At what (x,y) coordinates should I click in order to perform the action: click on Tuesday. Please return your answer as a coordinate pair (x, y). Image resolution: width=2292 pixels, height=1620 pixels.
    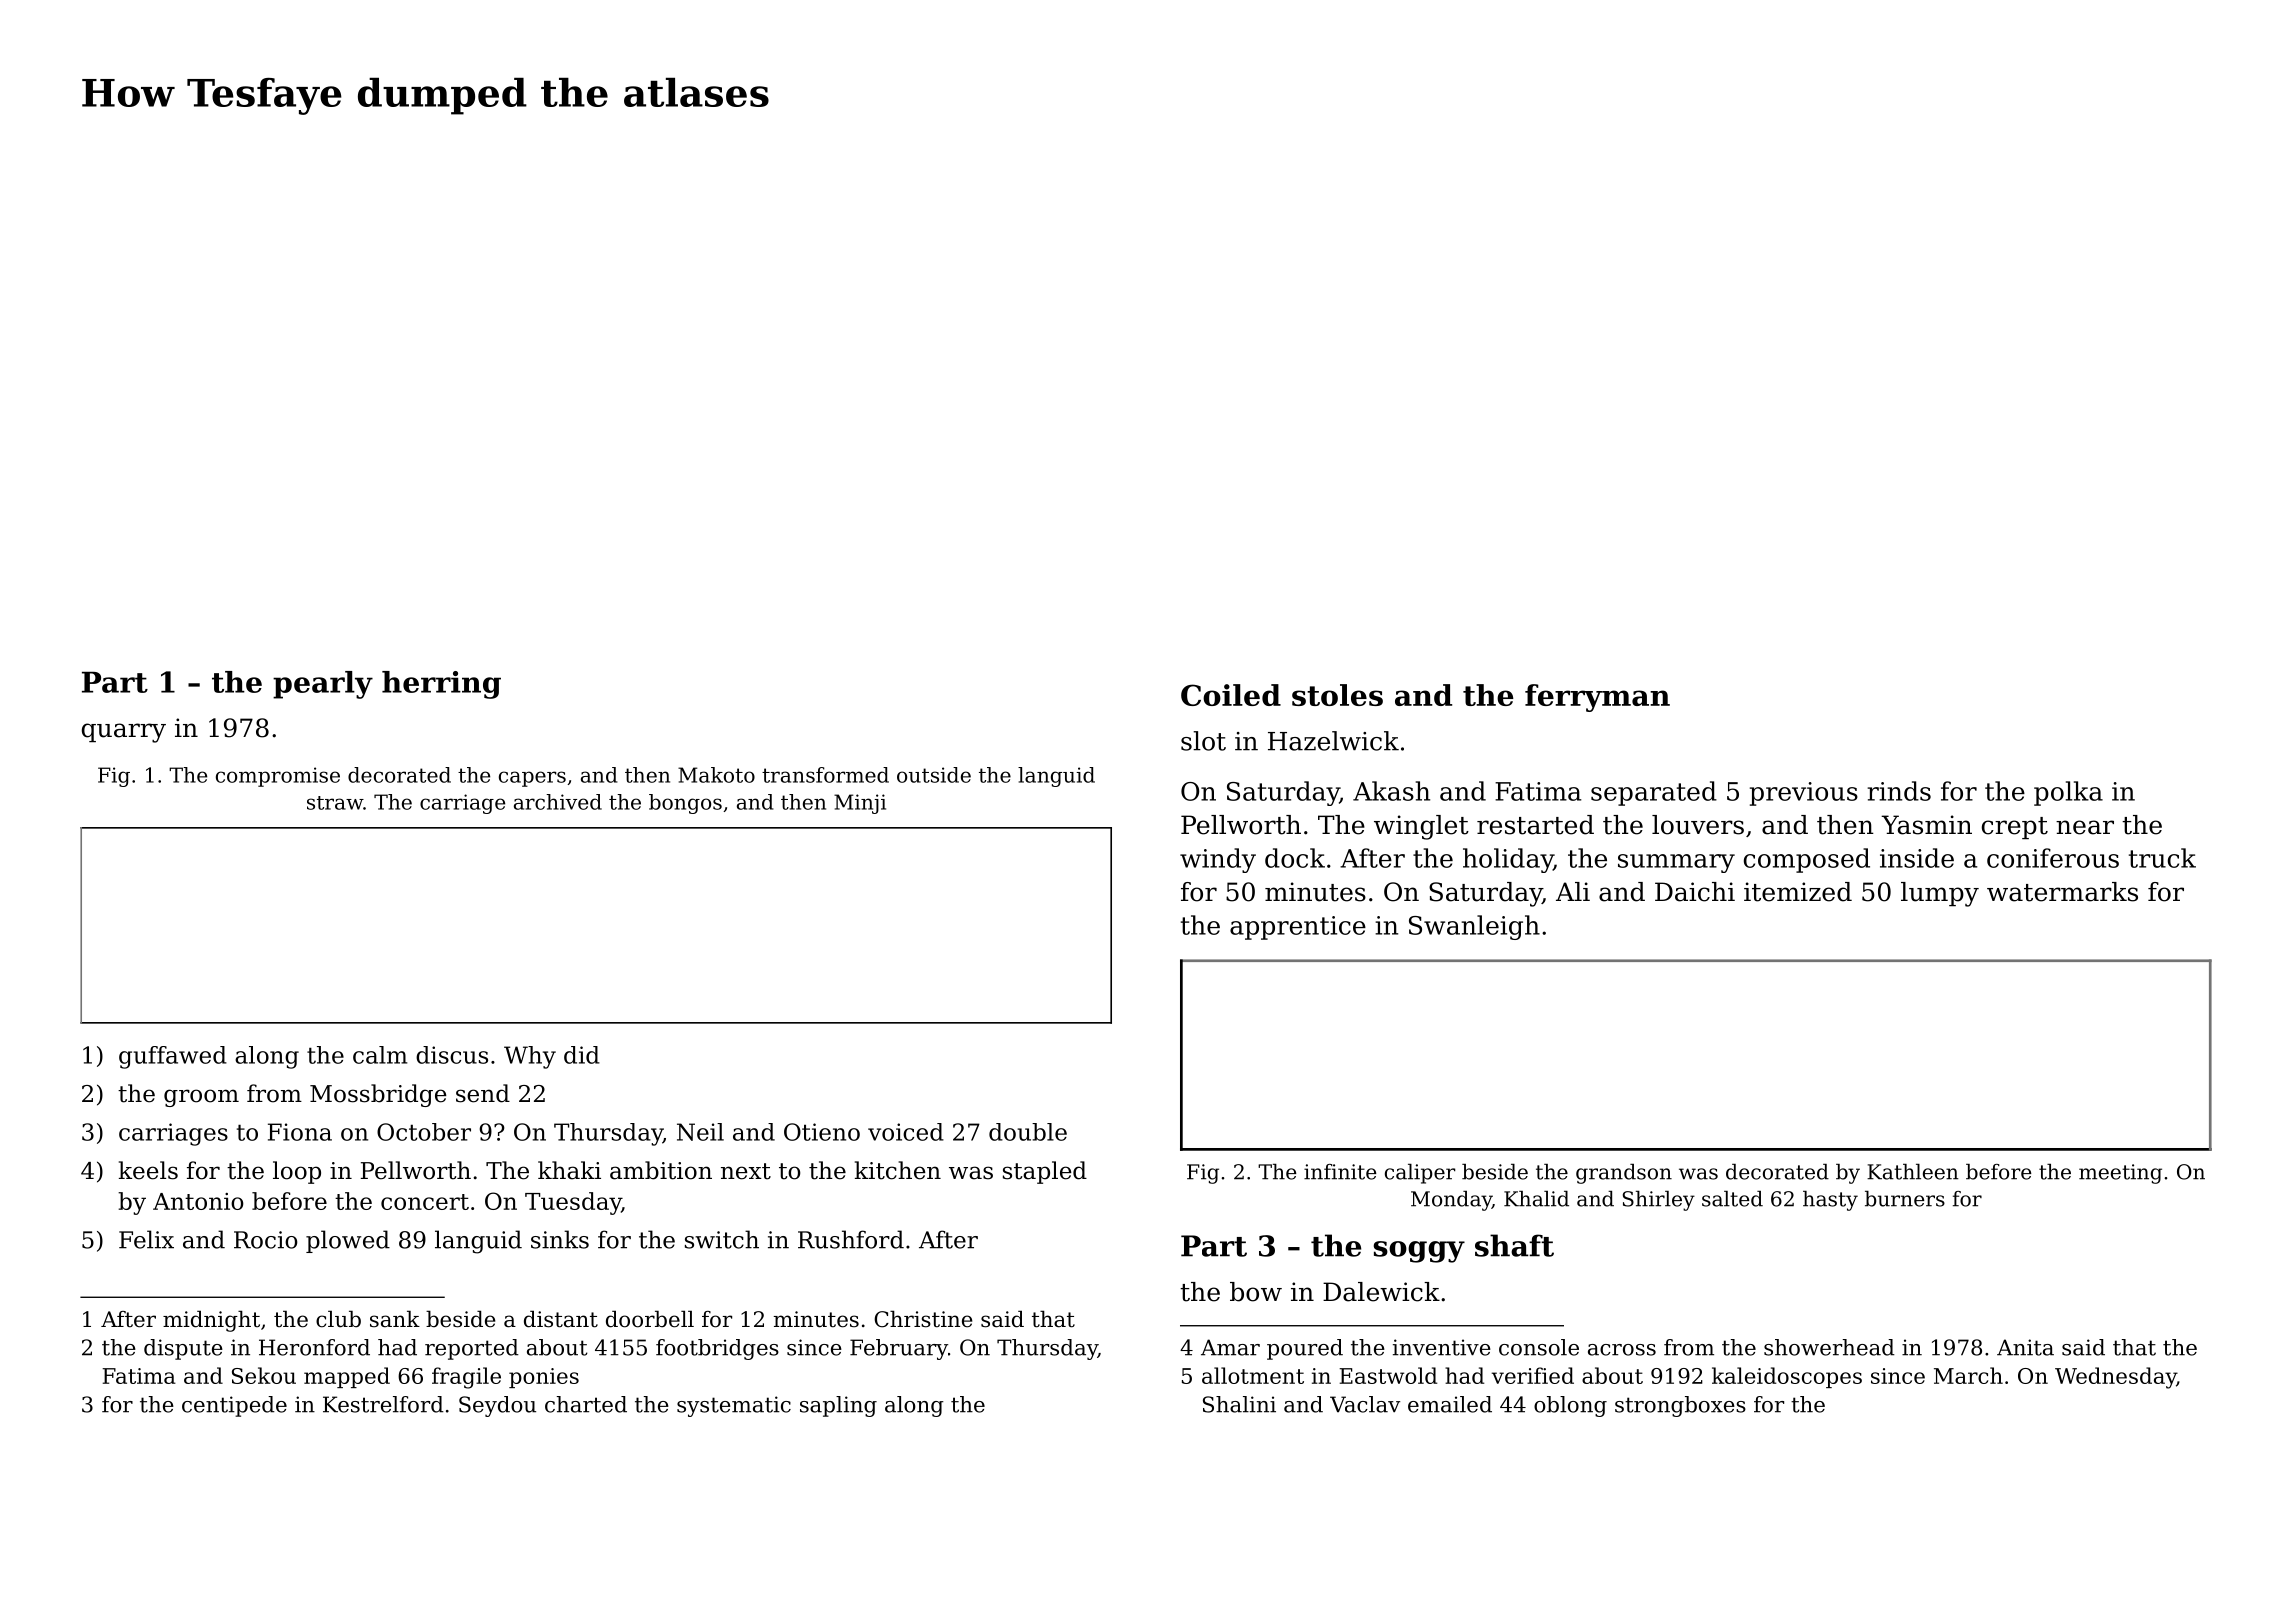
    Looking at the image, I should click on (573, 1203).
